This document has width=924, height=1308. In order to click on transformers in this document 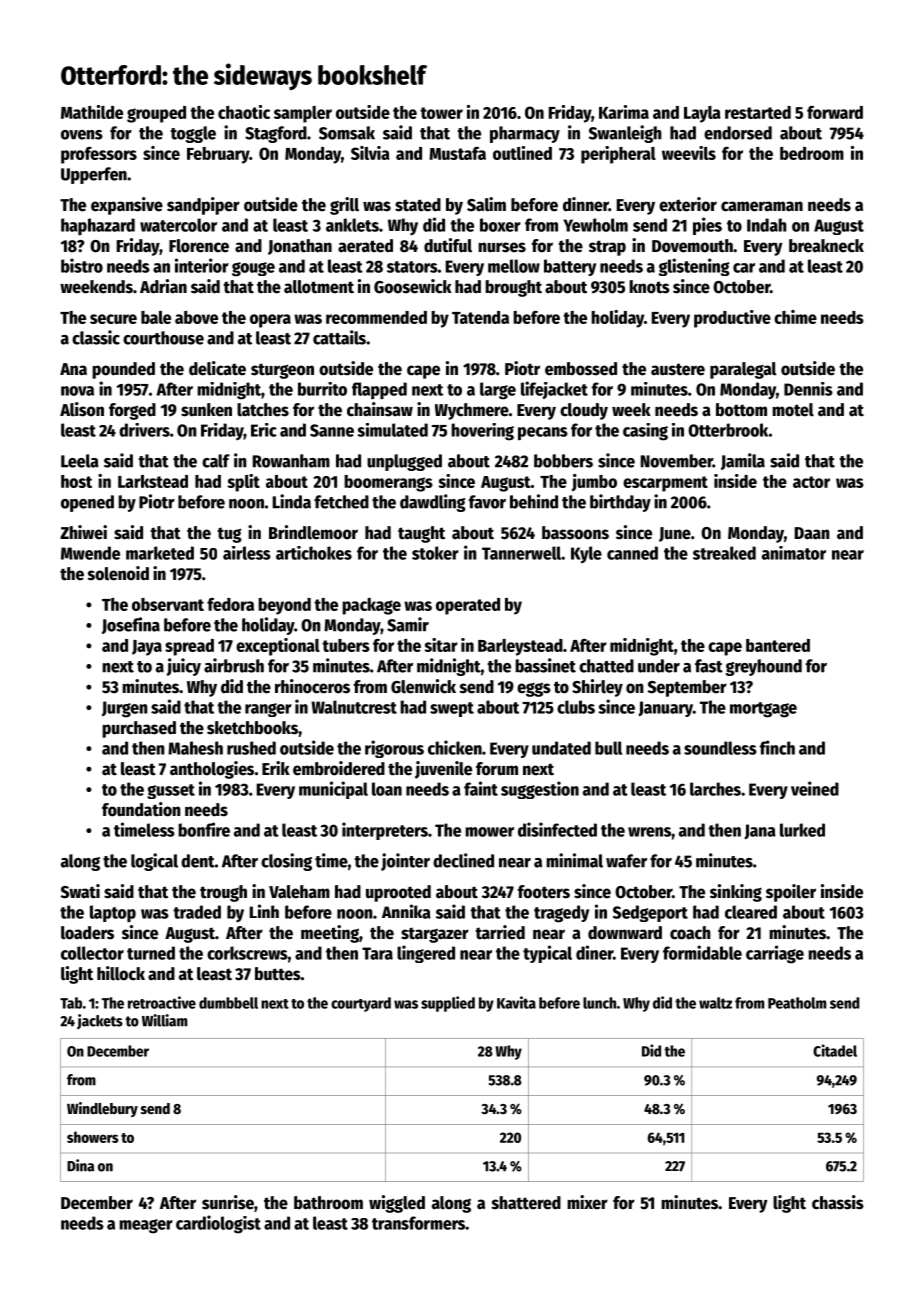, I will do `click(418, 1223)`.
